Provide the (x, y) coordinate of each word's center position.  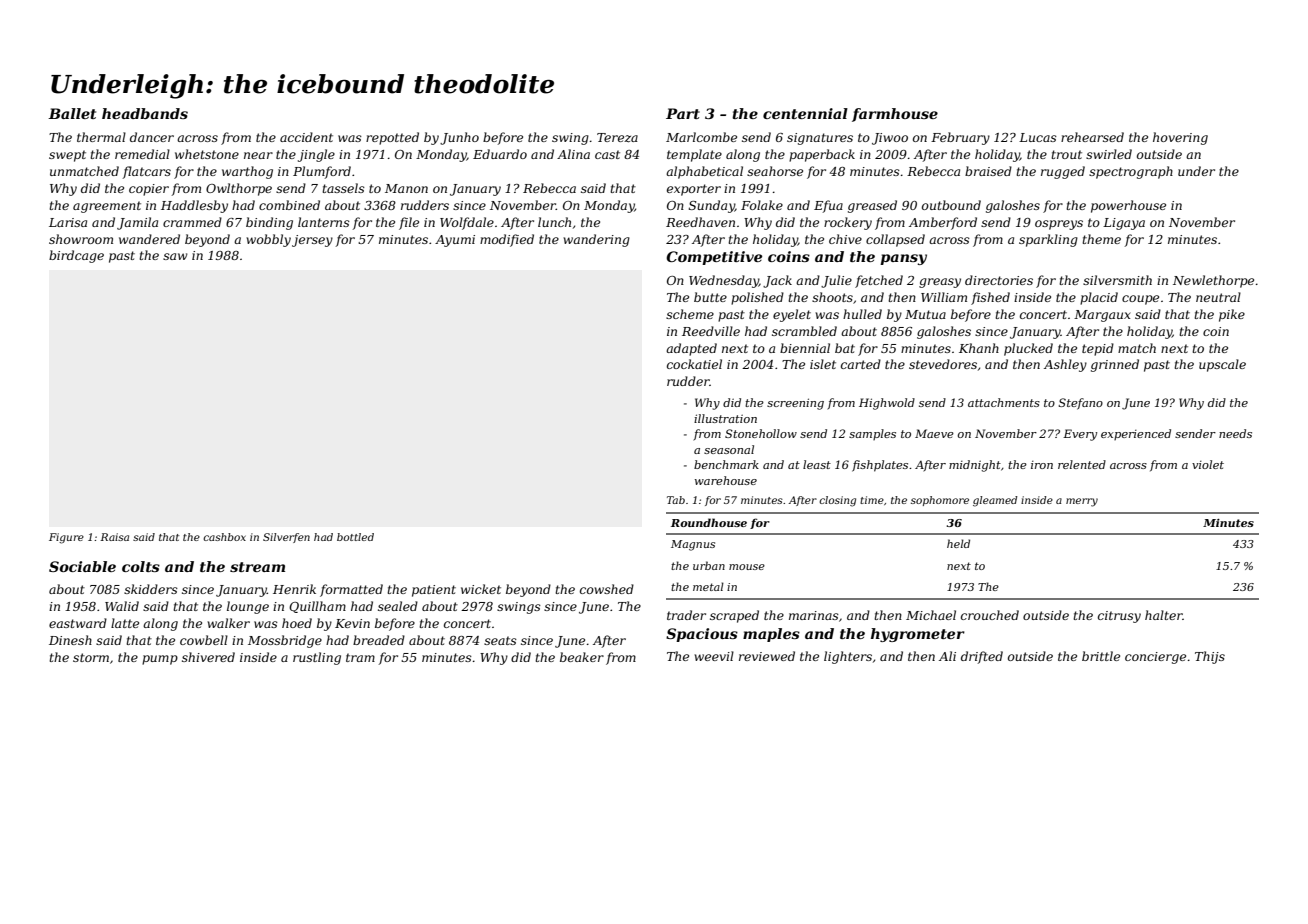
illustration (725, 418)
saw (175, 256)
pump (160, 660)
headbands (145, 113)
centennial (805, 113)
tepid (1098, 349)
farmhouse (895, 115)
